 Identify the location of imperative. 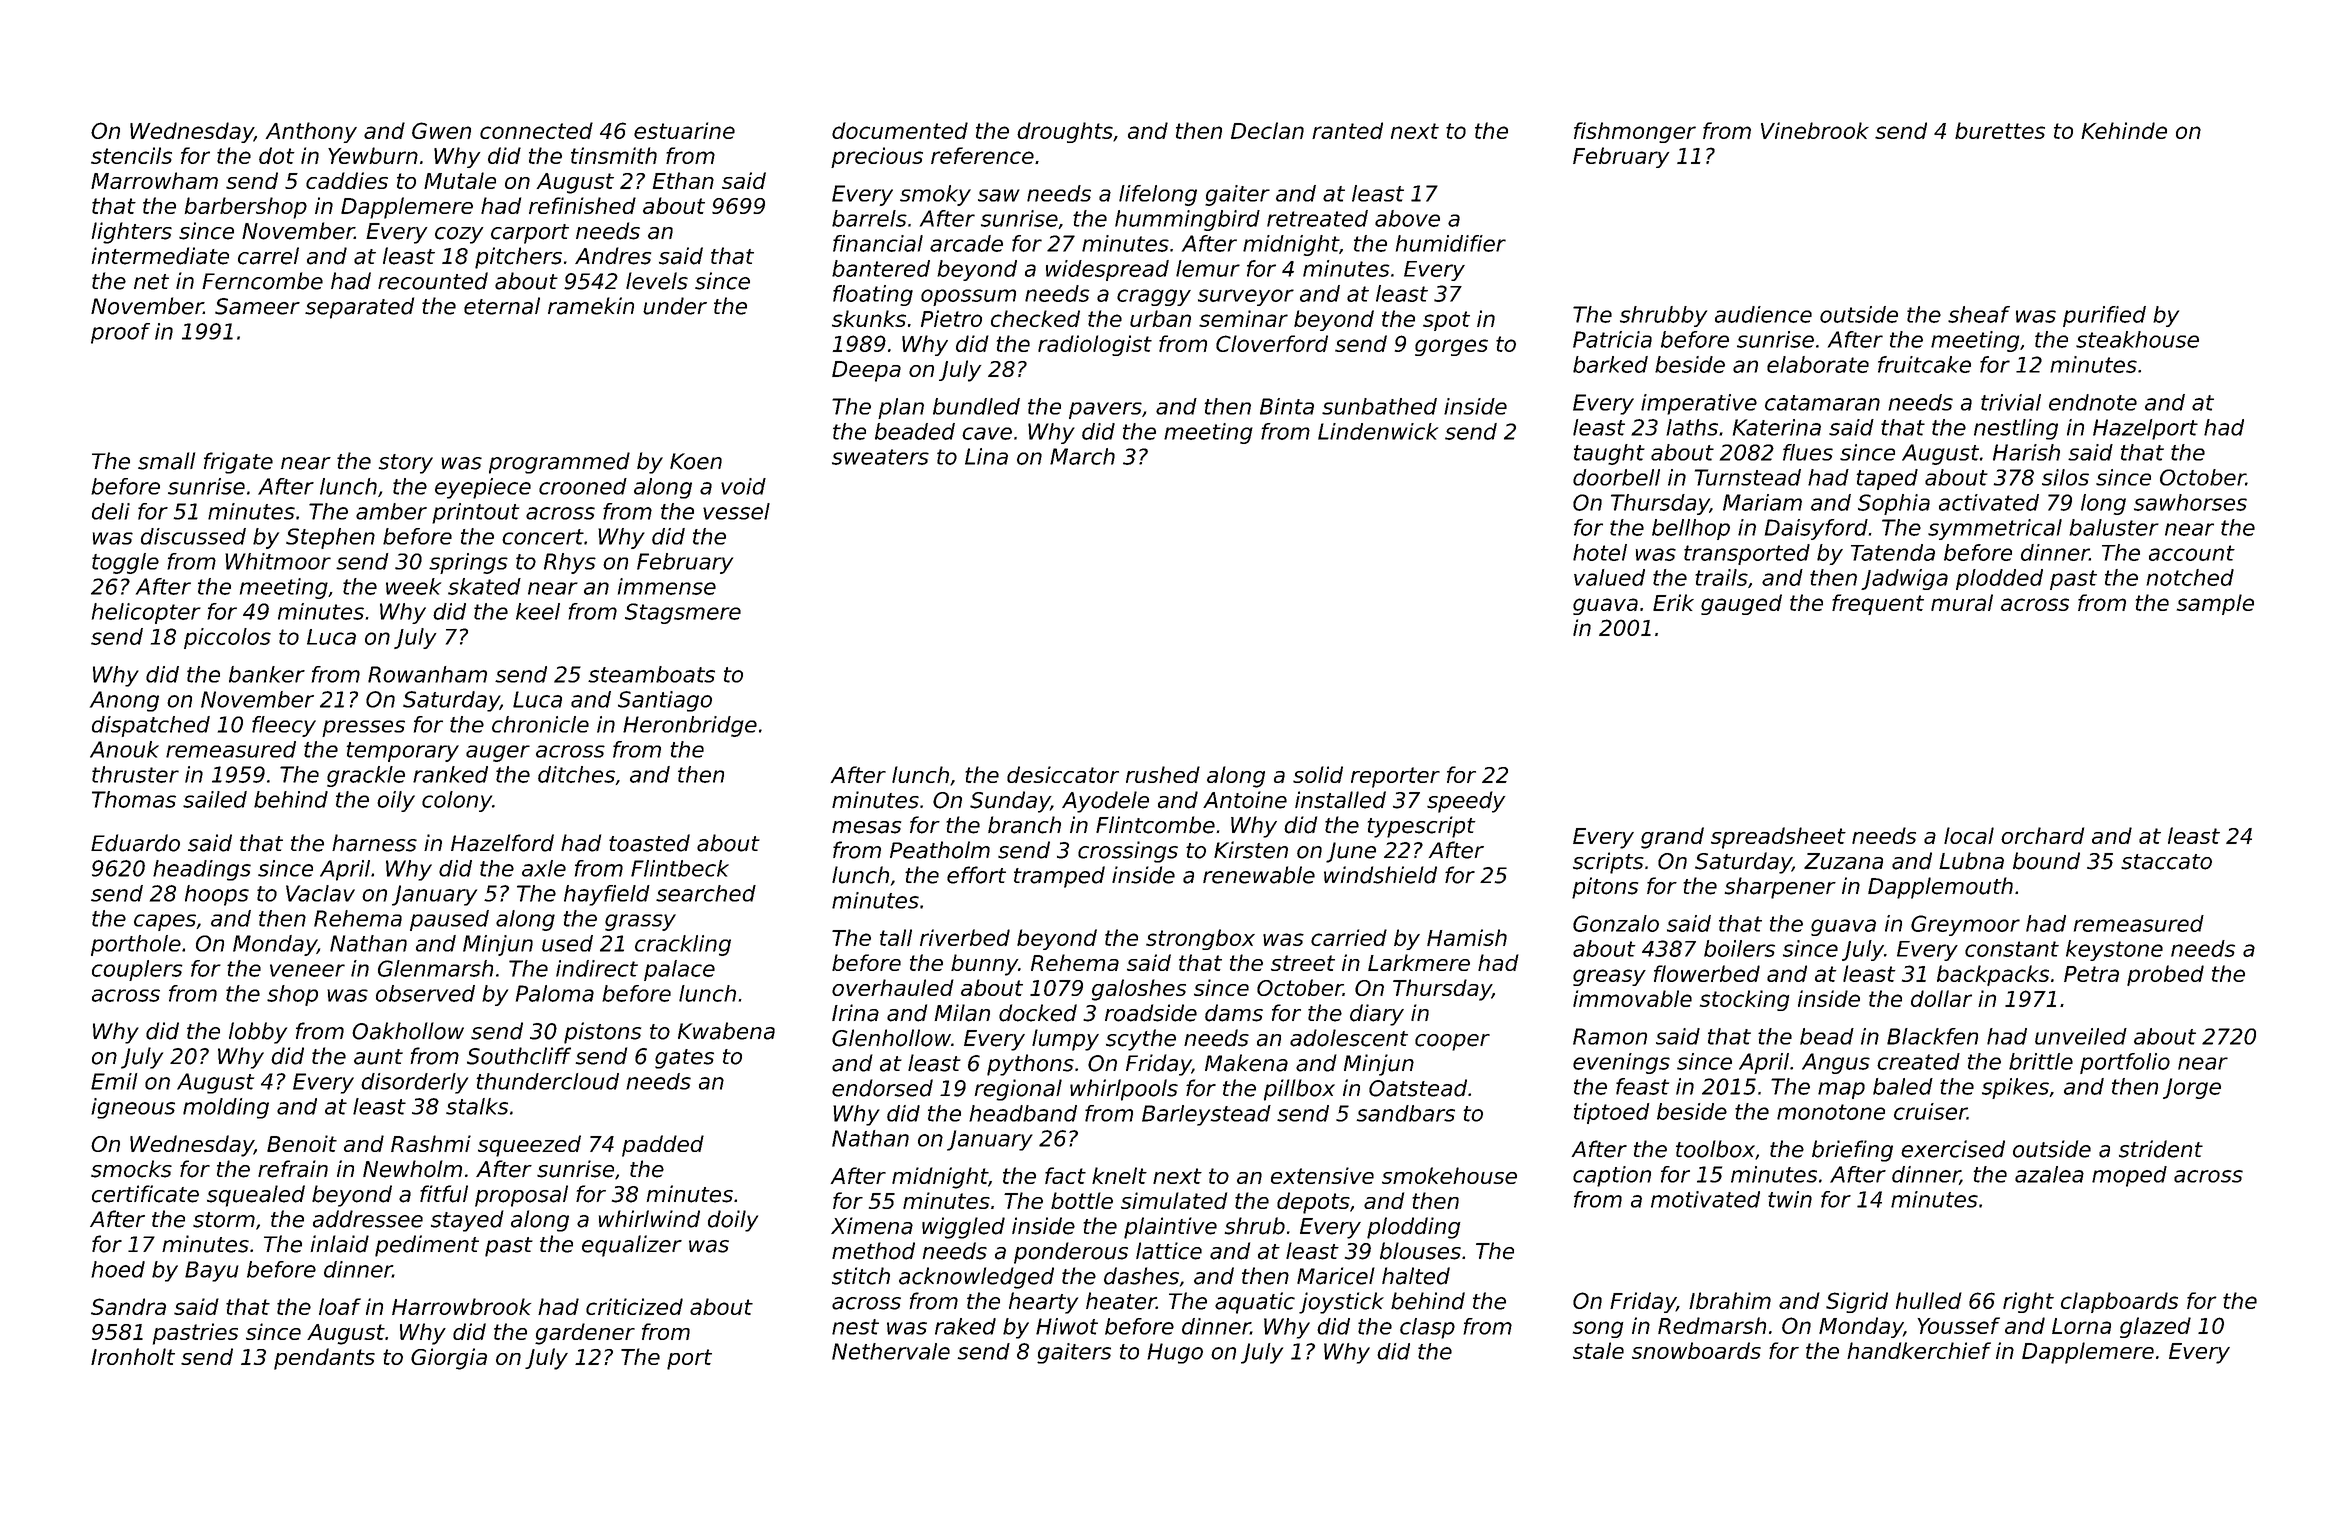
(1699, 404).
